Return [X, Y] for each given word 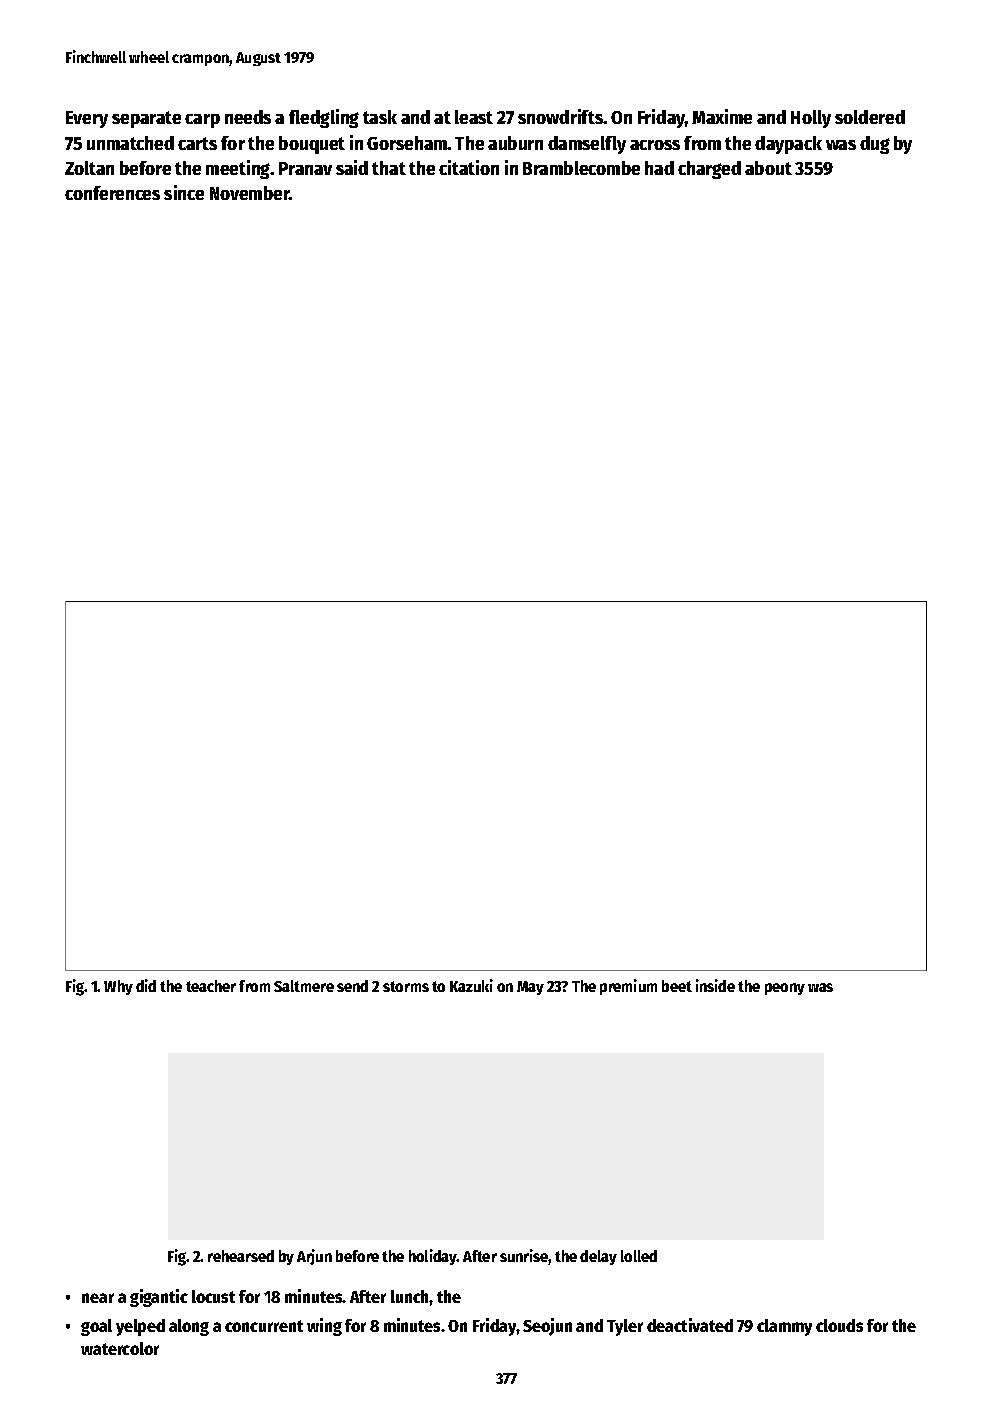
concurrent [264, 1326]
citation [469, 167]
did [146, 985]
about [768, 168]
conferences [112, 193]
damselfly [587, 145]
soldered [870, 117]
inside [715, 985]
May [530, 988]
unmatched [130, 143]
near [98, 1298]
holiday [433, 1257]
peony [785, 989]
